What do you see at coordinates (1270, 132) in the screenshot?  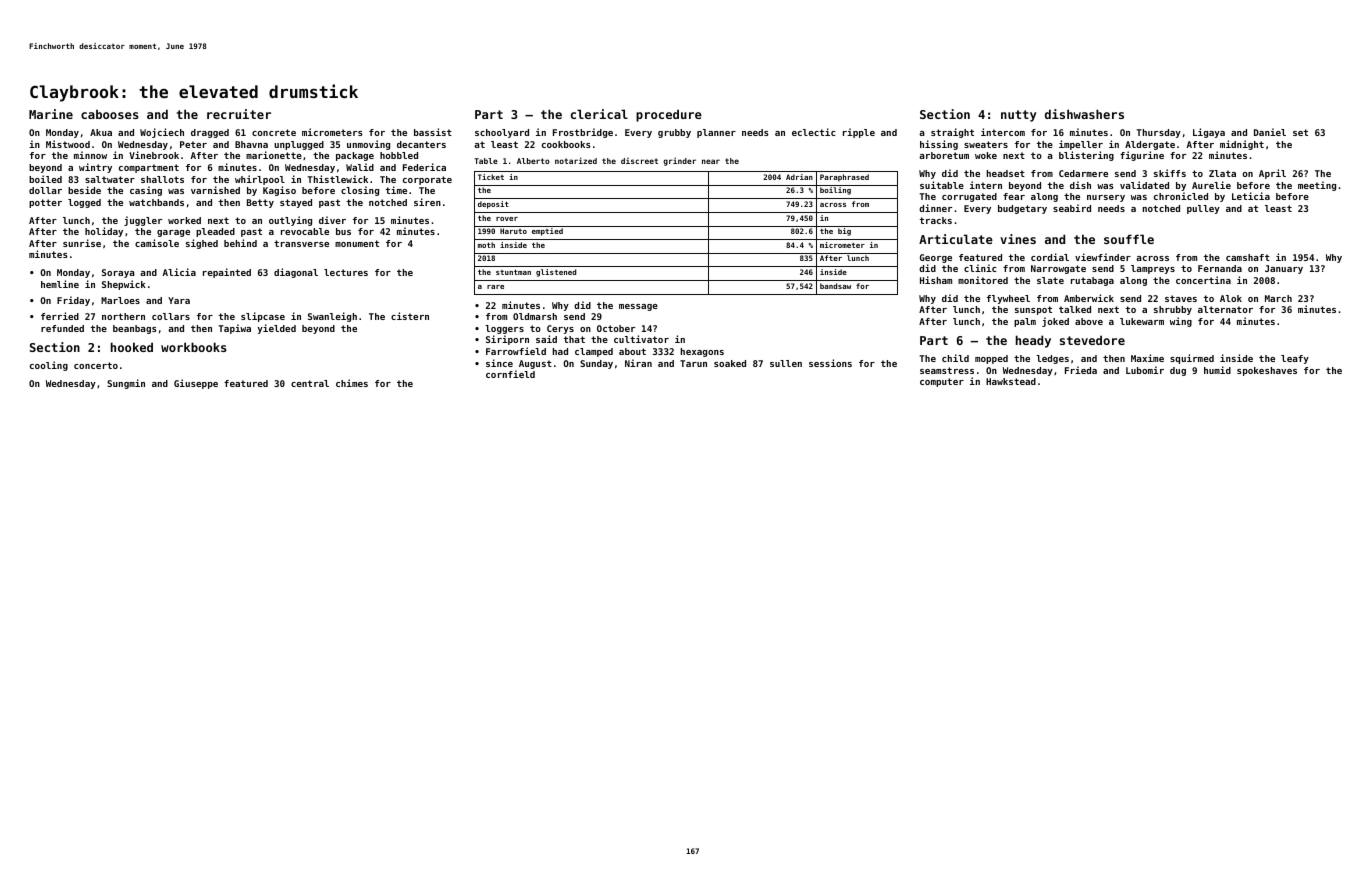 I see `Daniel` at bounding box center [1270, 132].
